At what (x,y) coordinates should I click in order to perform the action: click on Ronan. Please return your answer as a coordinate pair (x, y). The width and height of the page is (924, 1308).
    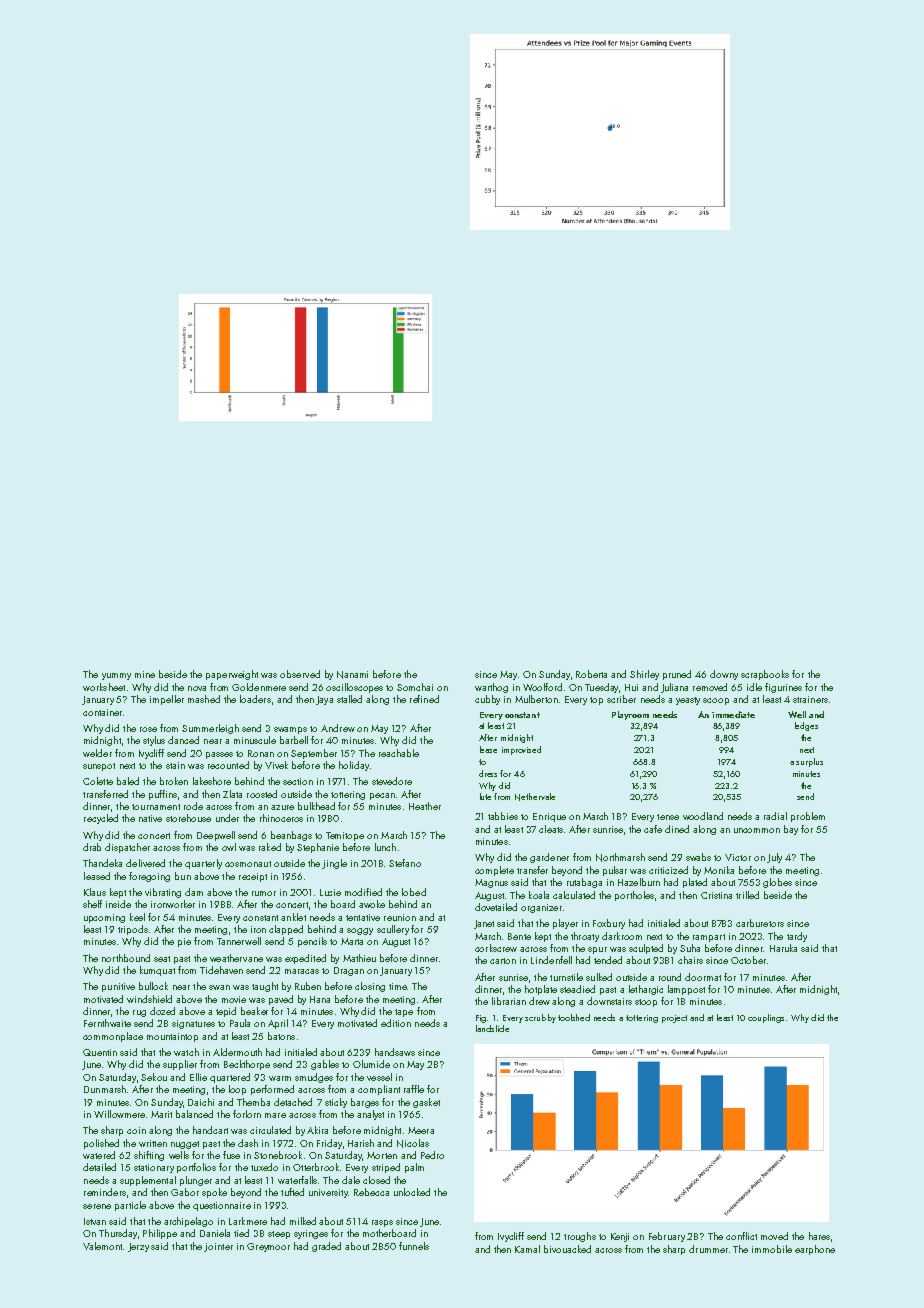
    Looking at the image, I should click on (261, 753).
